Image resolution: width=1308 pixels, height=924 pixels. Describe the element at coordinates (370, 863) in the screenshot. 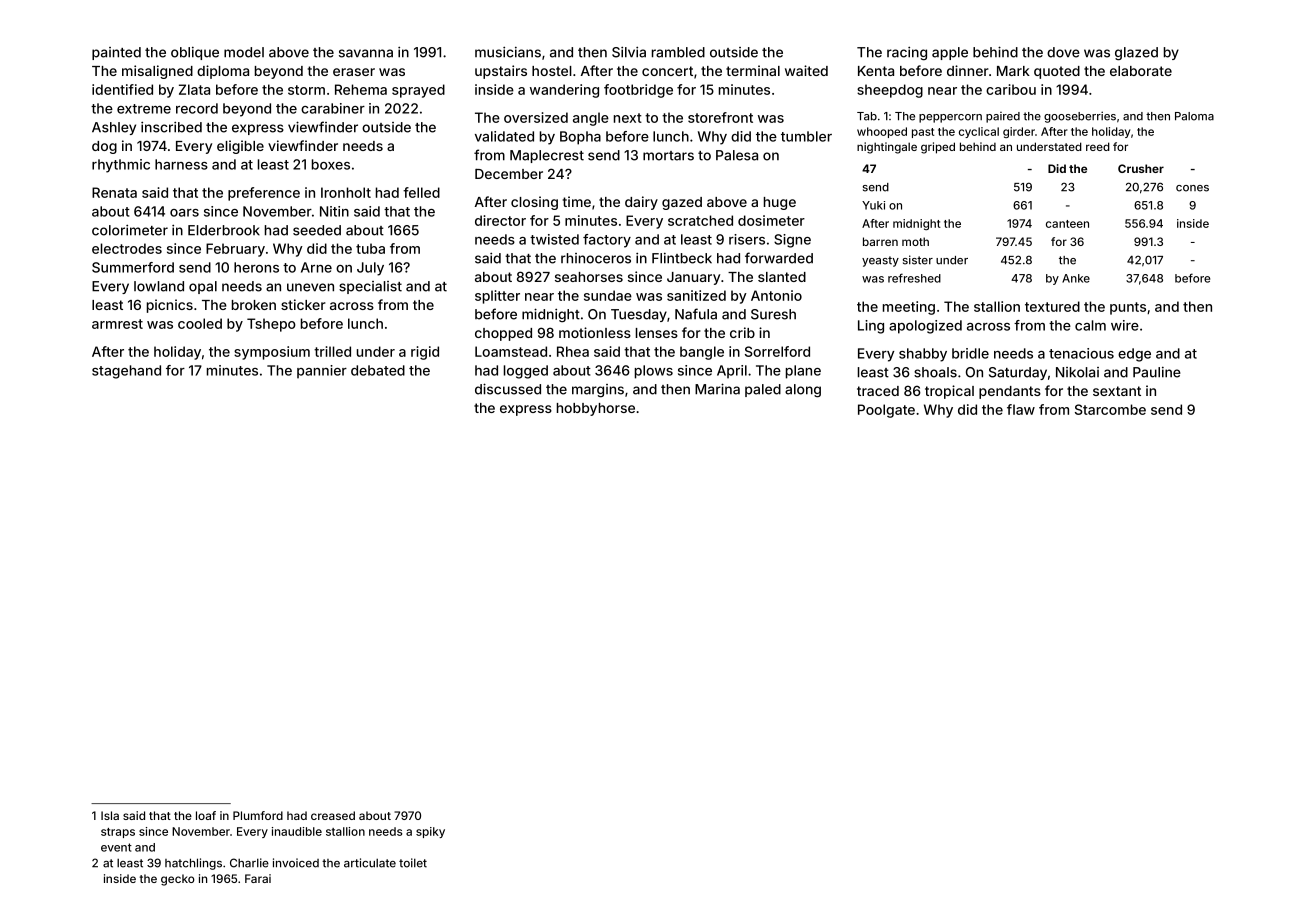

I see `articulate` at that location.
